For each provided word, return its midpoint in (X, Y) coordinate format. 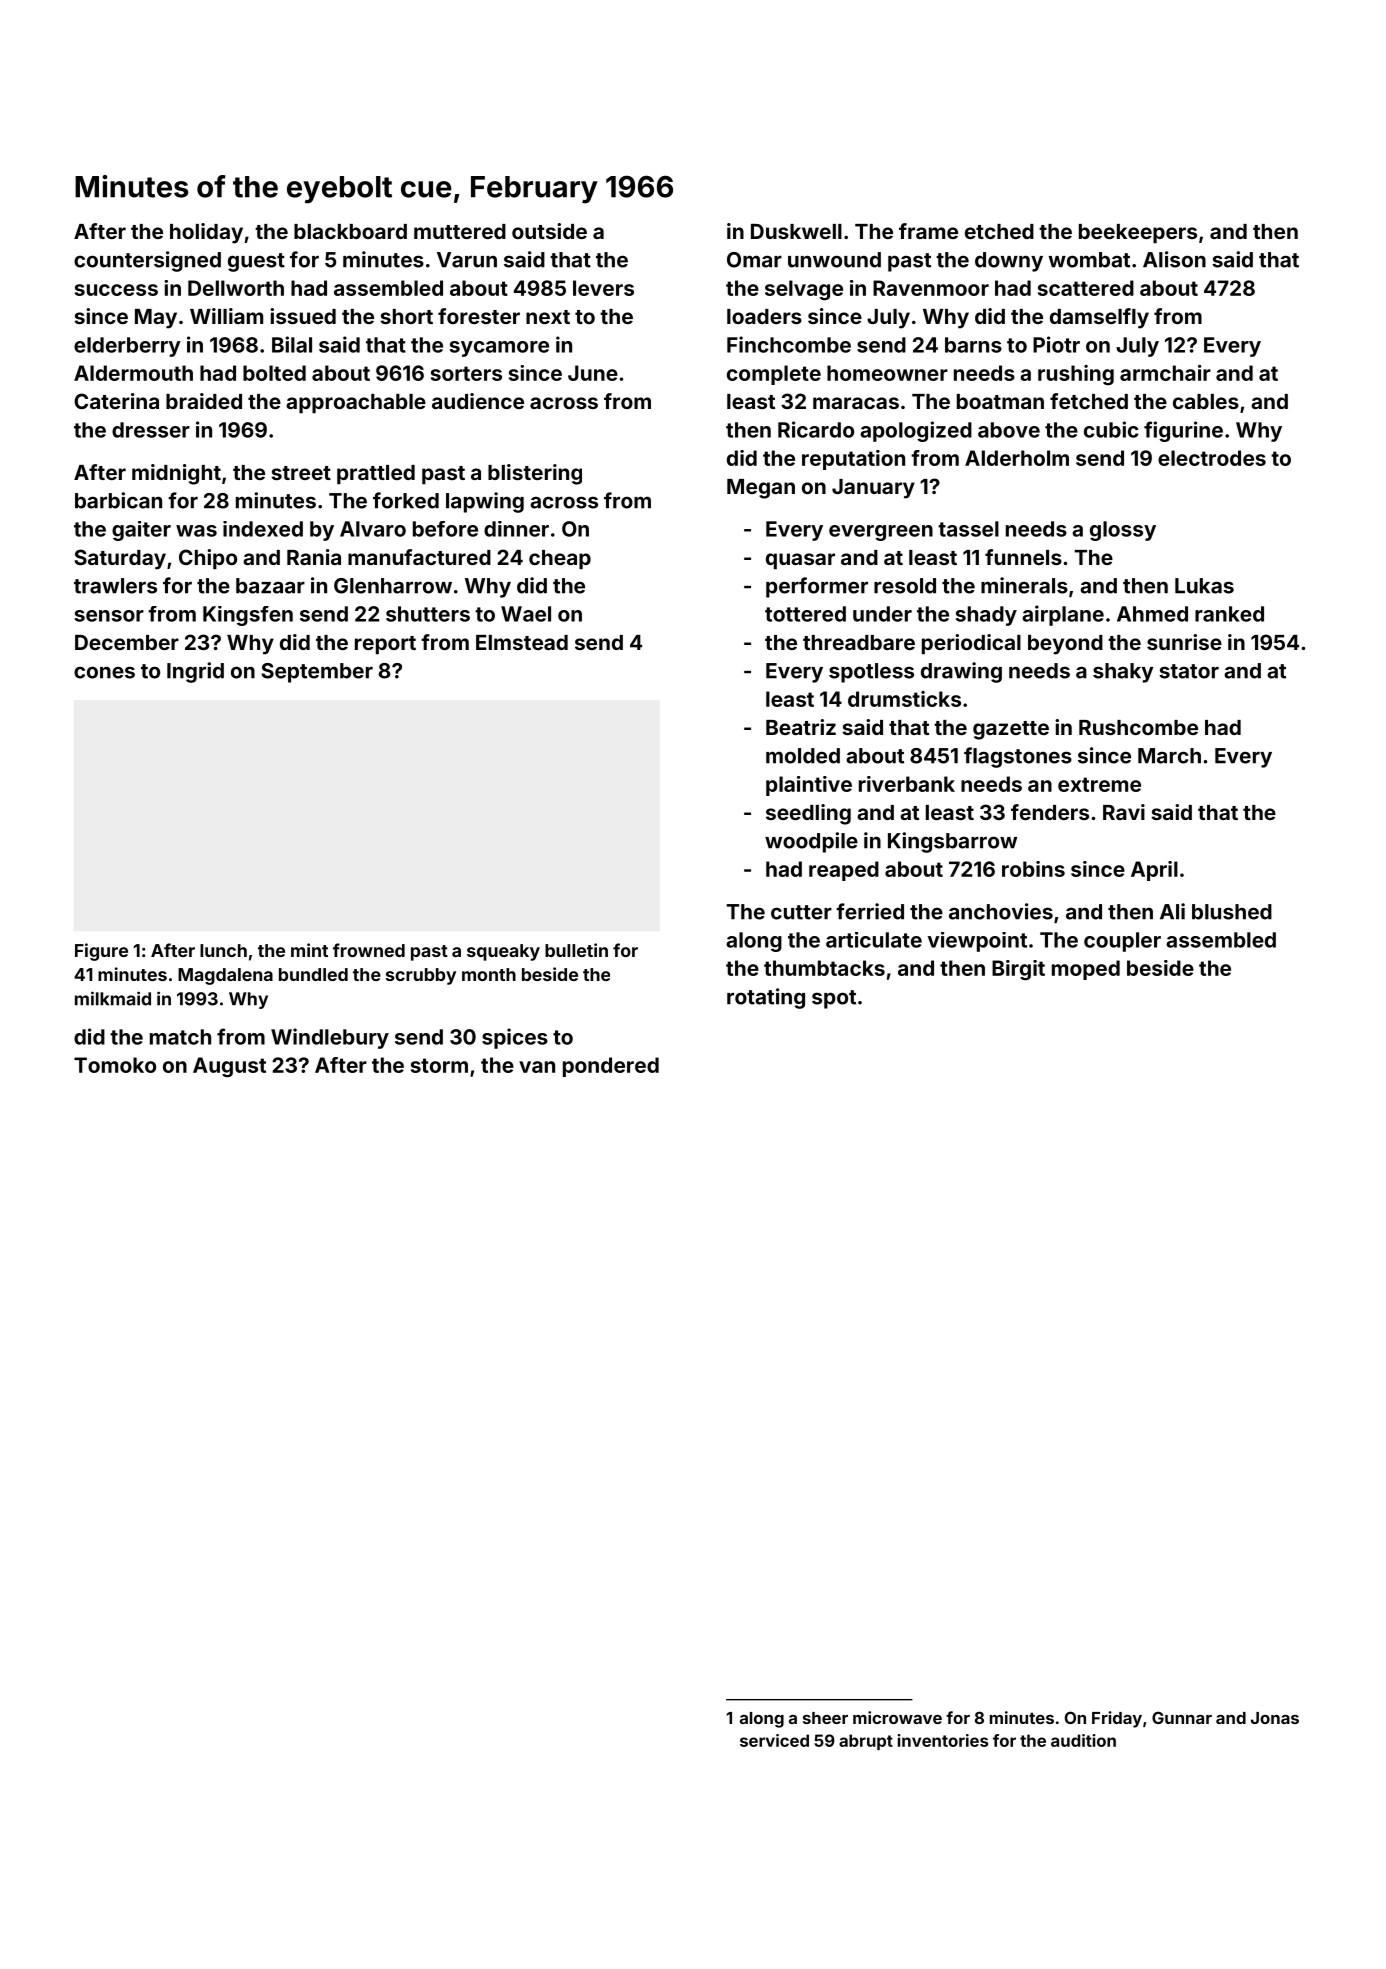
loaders (764, 316)
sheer (825, 1718)
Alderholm (1017, 458)
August (229, 1067)
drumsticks (904, 699)
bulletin (576, 950)
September (317, 673)
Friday (1117, 1719)
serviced (774, 1740)
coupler (1122, 942)
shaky (1123, 673)
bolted (274, 373)
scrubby (421, 976)
